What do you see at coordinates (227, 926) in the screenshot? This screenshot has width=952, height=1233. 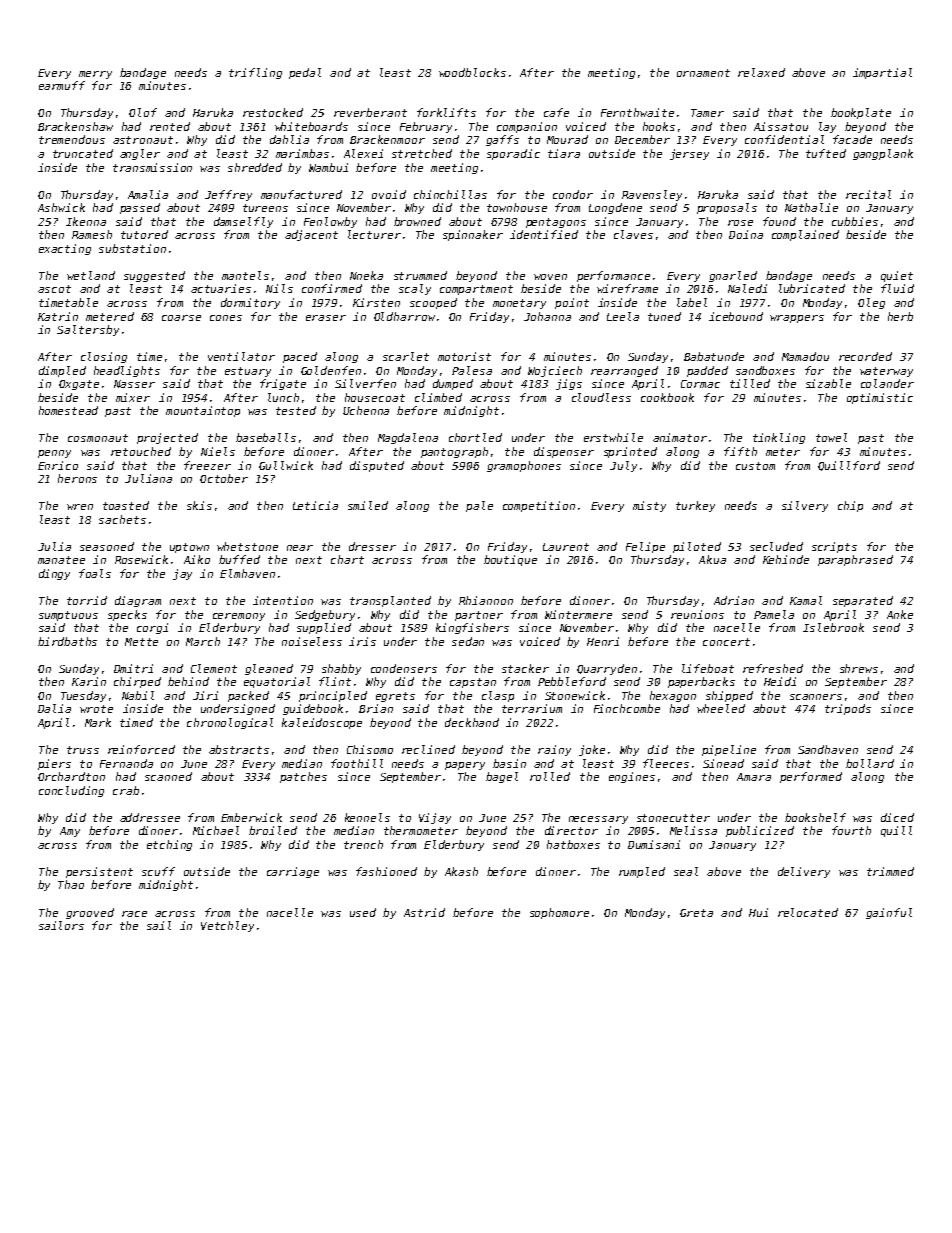 I see `Vetchley` at bounding box center [227, 926].
